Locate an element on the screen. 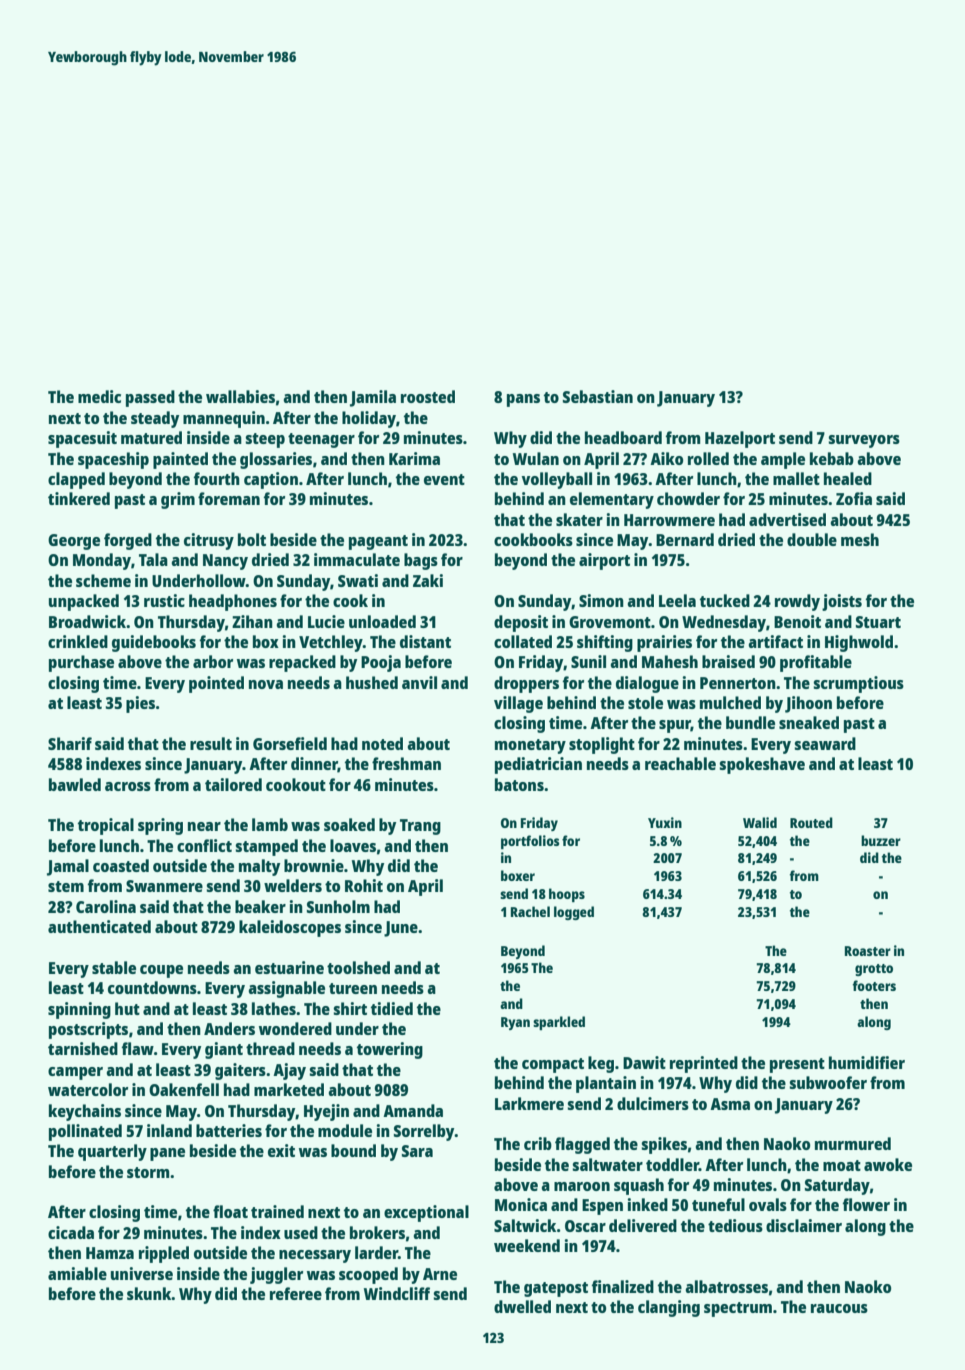 This screenshot has width=965, height=1370. roosted is located at coordinates (428, 396).
